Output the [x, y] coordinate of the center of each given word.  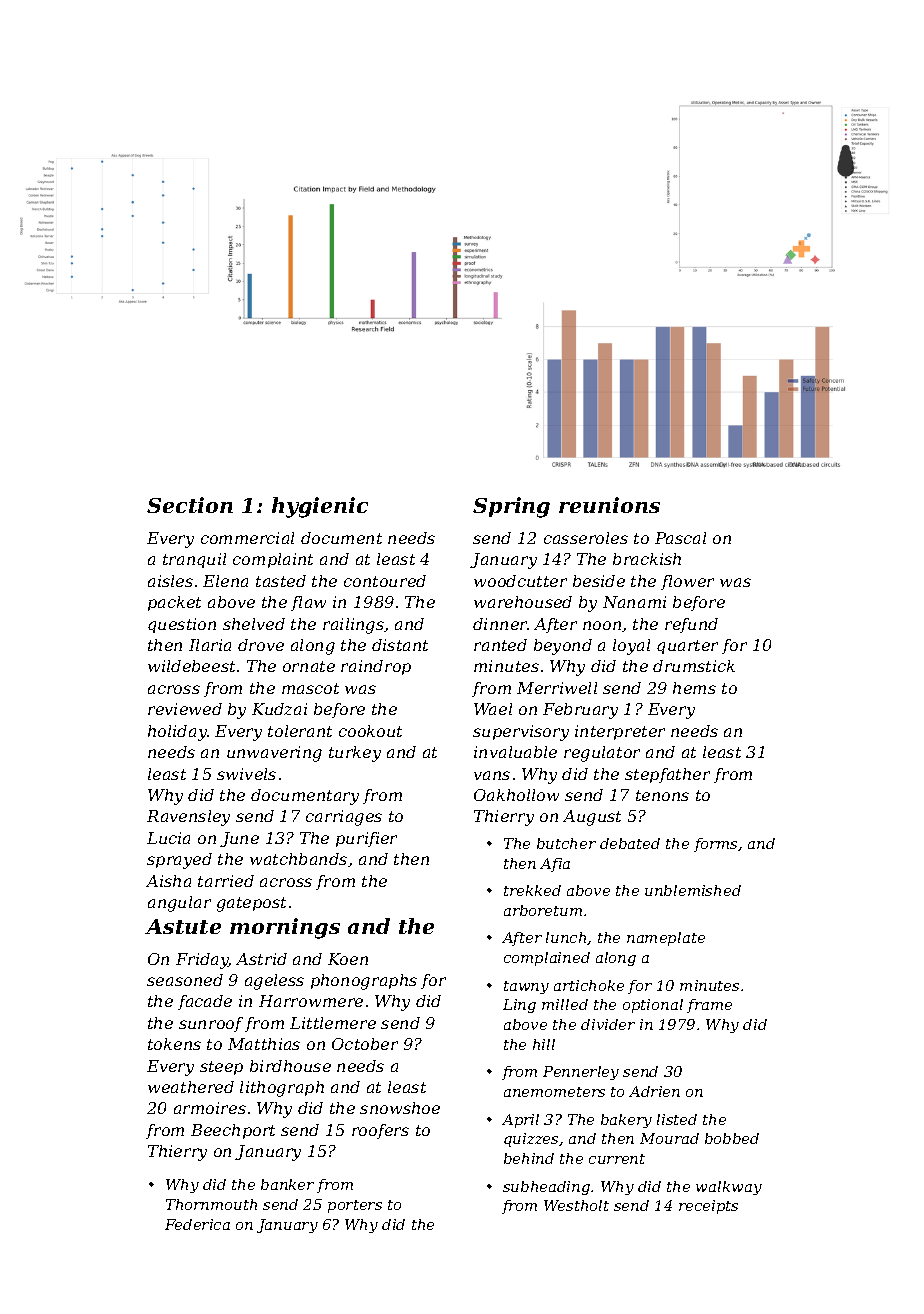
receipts [708, 1207]
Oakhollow [516, 795]
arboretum [543, 910]
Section [190, 505]
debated [630, 843]
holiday [177, 733]
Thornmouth [211, 1204]
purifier [366, 839]
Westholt [576, 1205]
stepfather [667, 775]
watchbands [298, 859]
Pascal [680, 538]
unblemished [693, 890]
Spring [511, 507]
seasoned [185, 980]
